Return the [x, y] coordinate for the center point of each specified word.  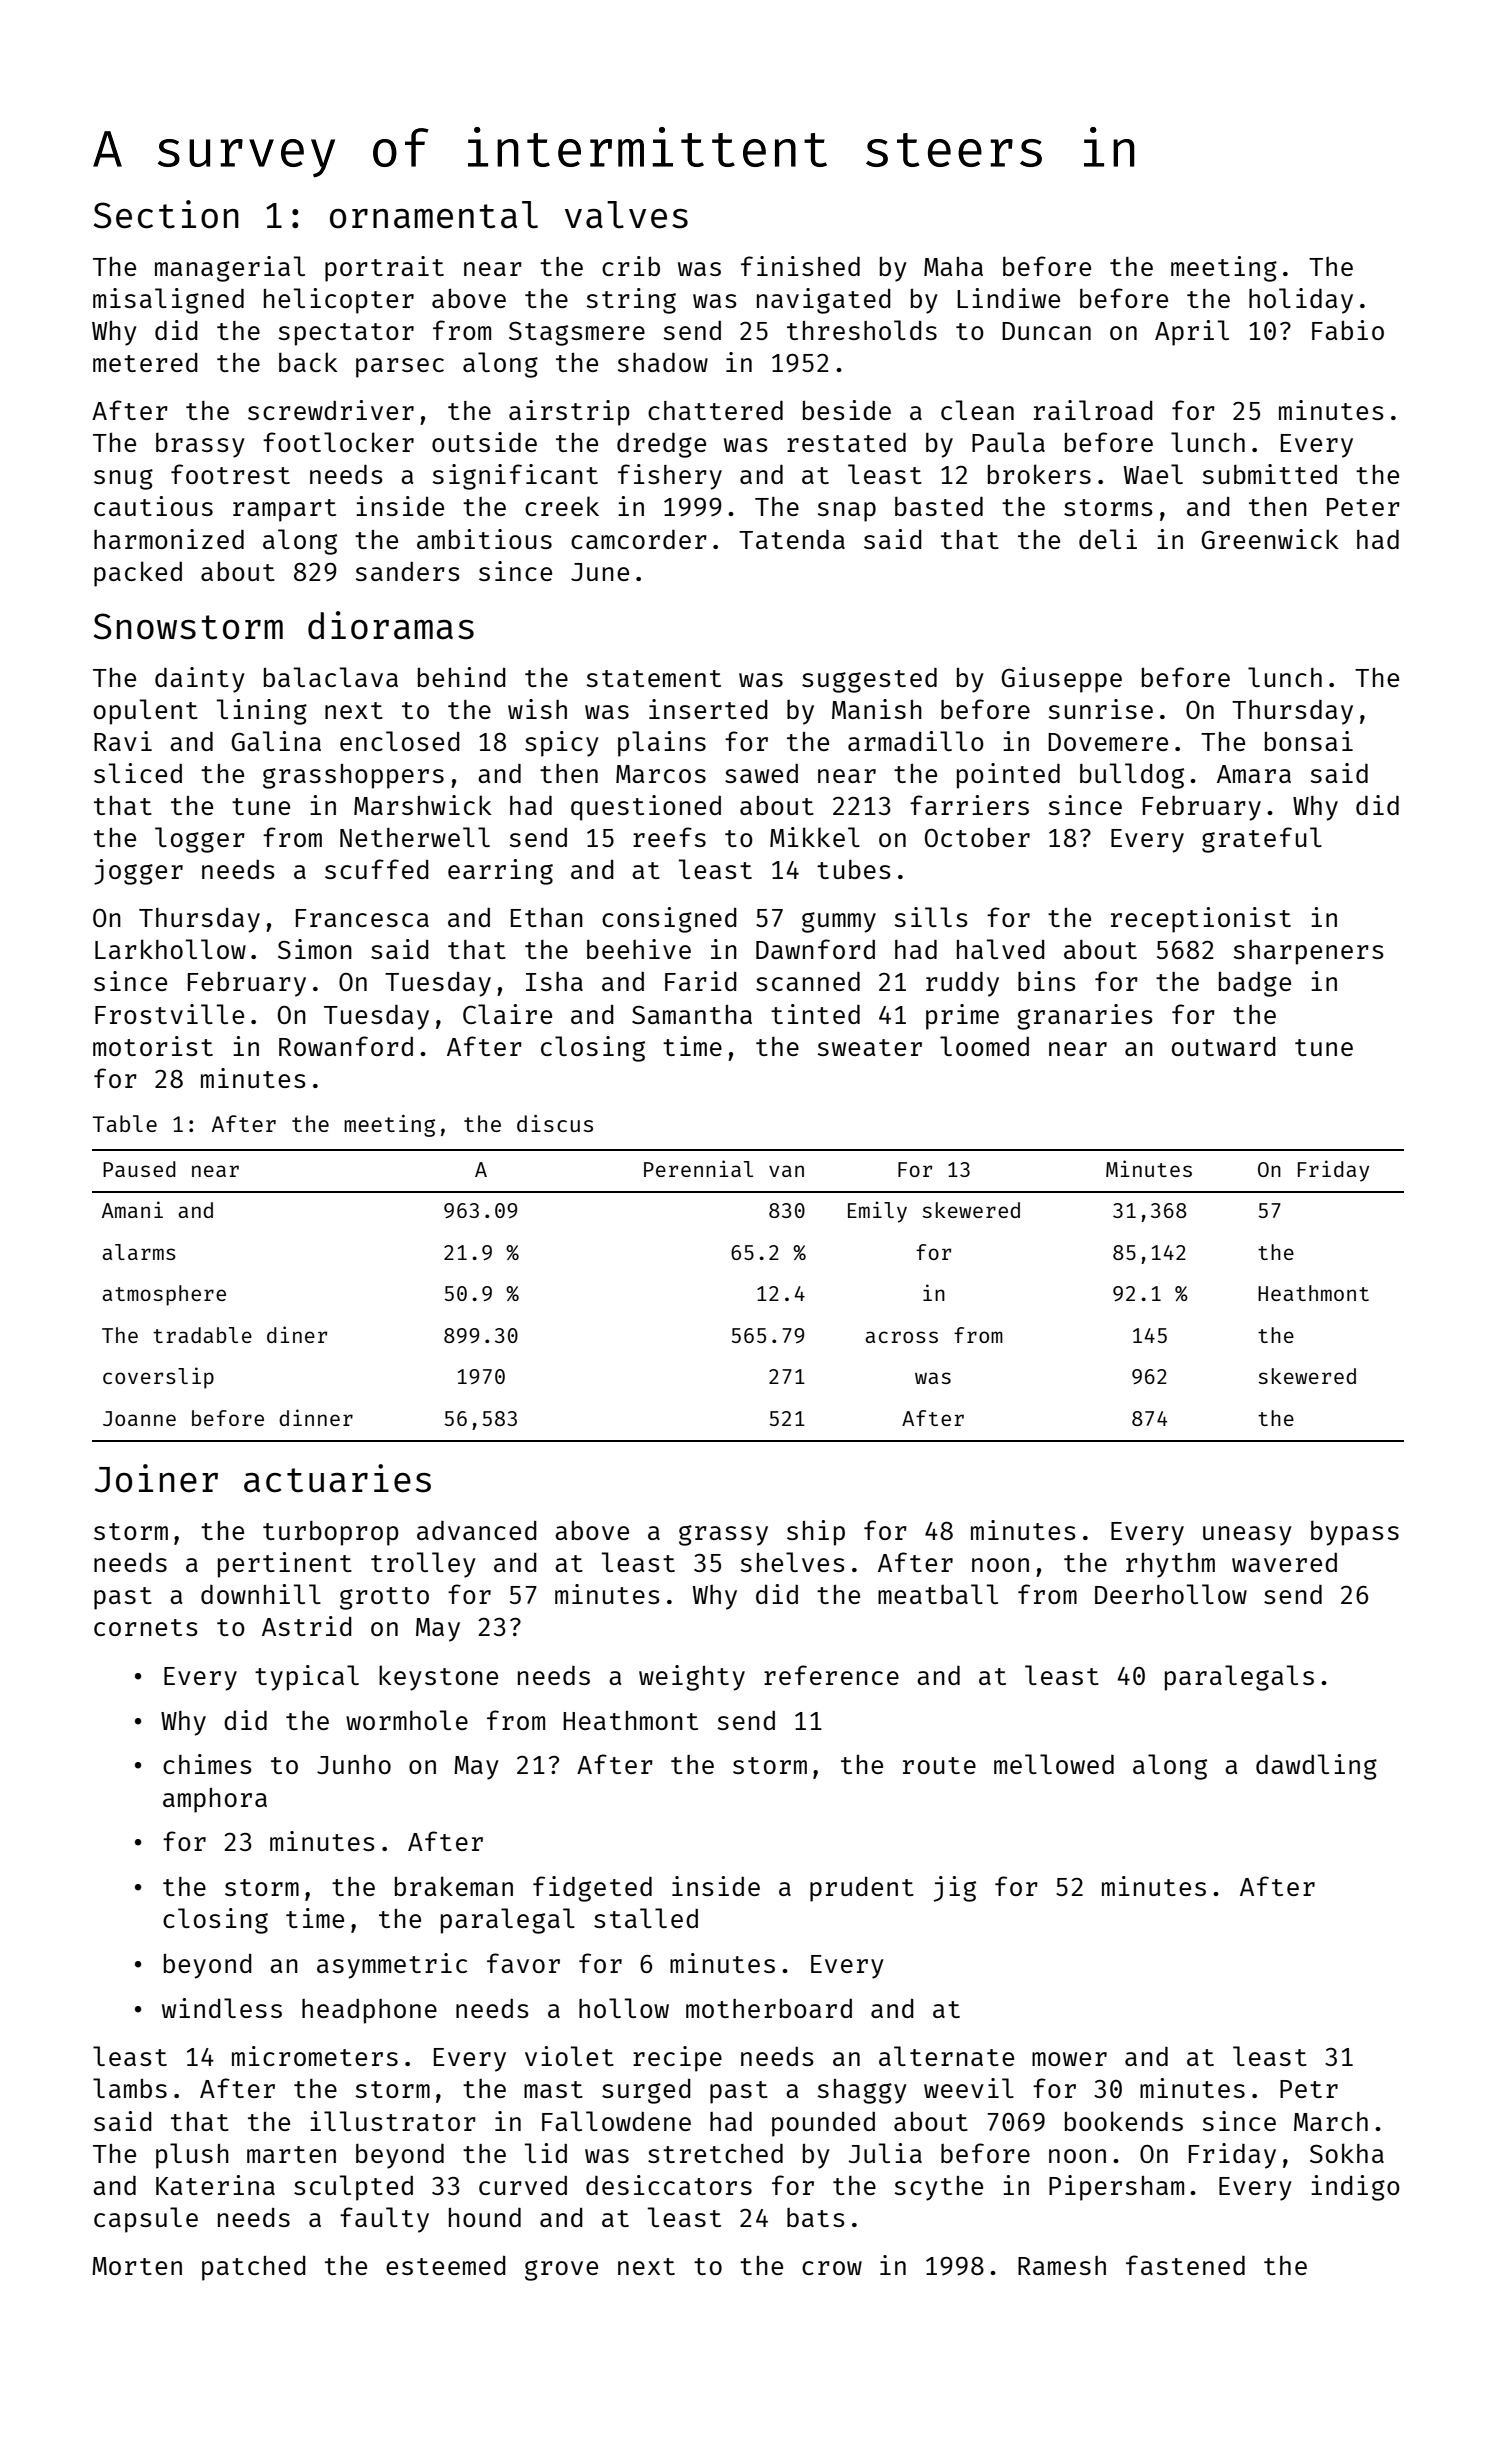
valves [626, 215]
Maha [953, 266]
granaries [1085, 1017]
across [901, 1337]
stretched [715, 2153]
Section [166, 214]
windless [222, 2008]
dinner [316, 1417]
